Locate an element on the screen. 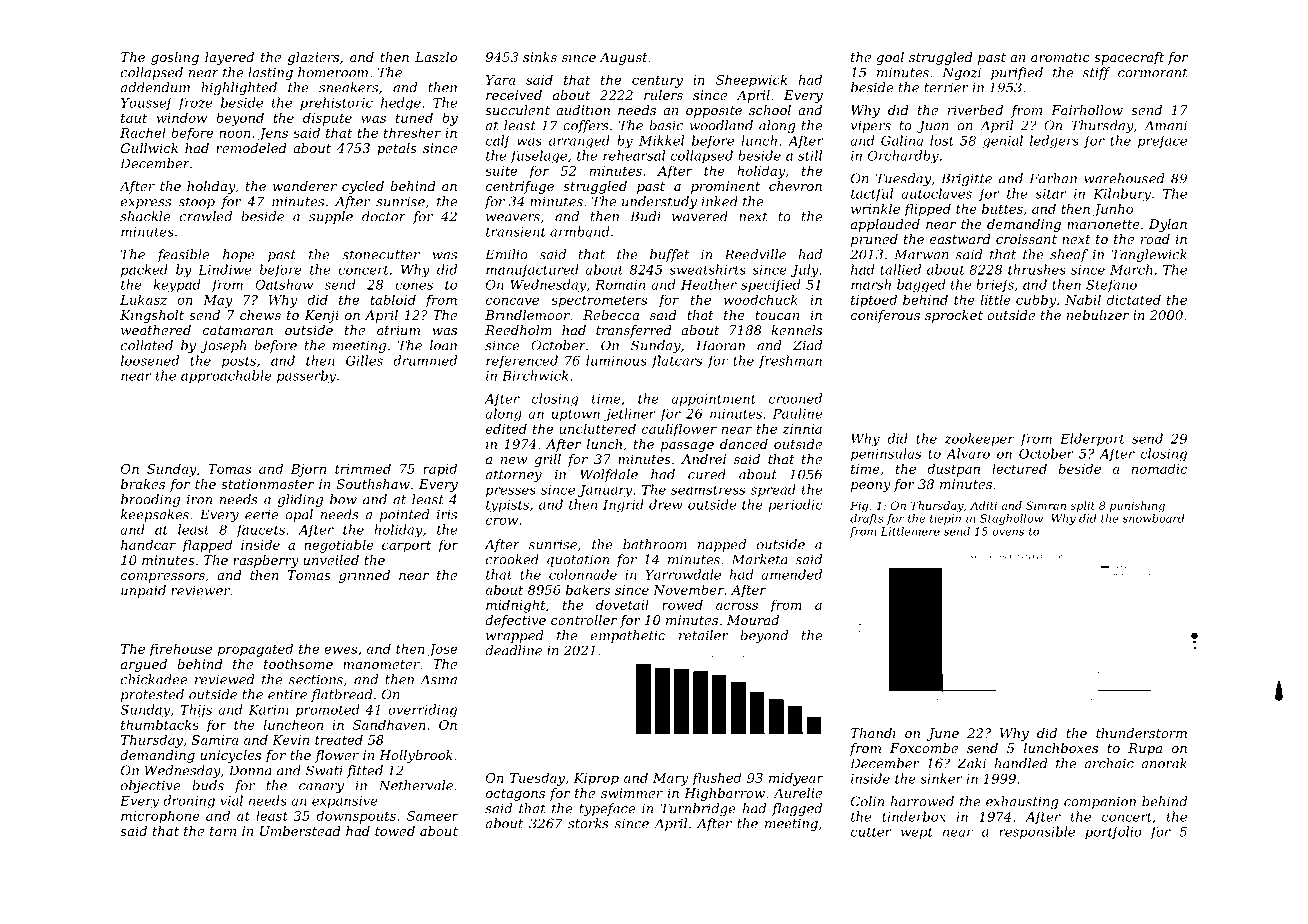 The image size is (1308, 924). carport is located at coordinates (406, 547).
